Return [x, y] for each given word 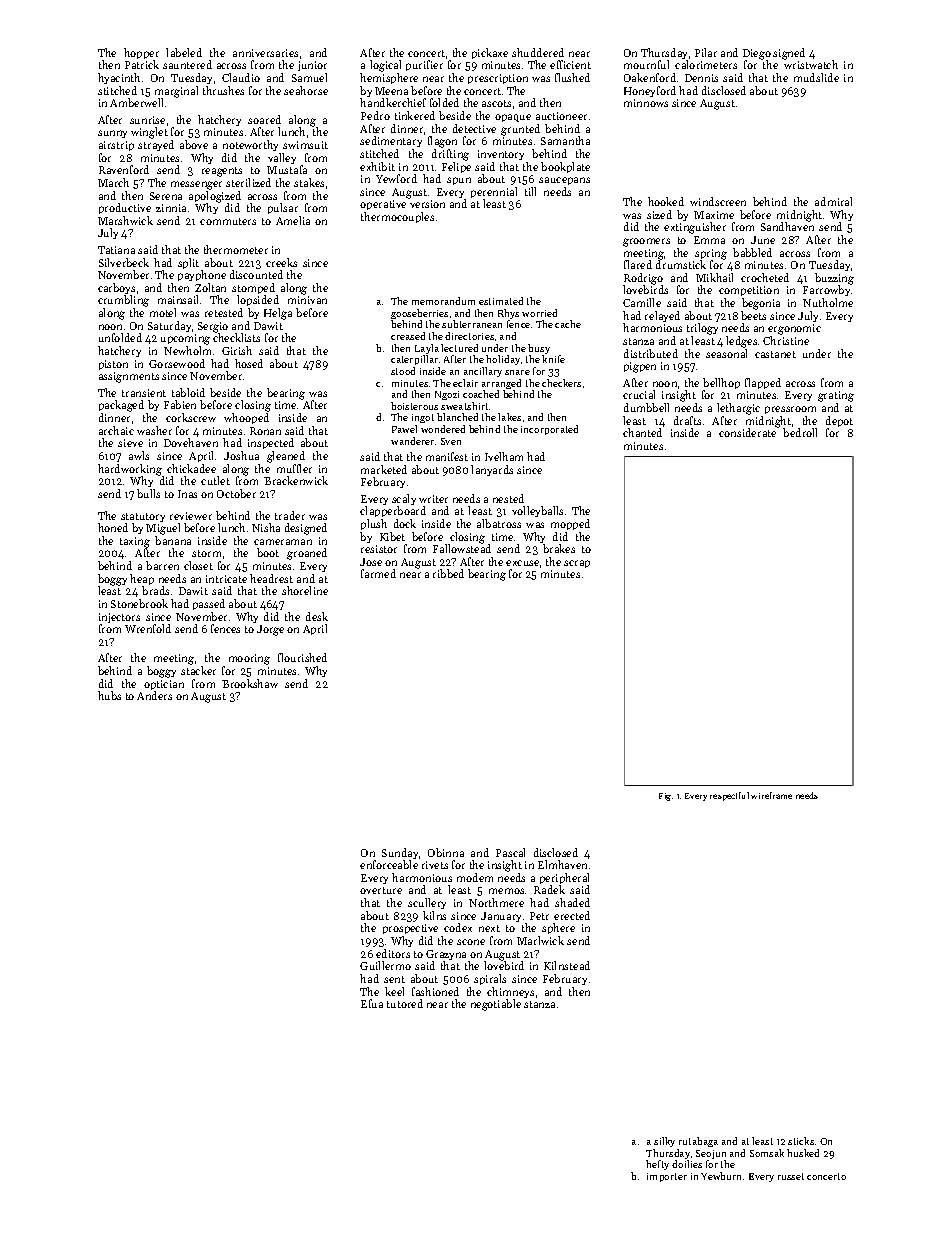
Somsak [767, 1153]
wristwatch [811, 65]
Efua [372, 1003]
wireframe [771, 795]
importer [667, 1177]
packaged [121, 406]
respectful [729, 796]
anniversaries [265, 53]
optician [164, 685]
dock [405, 523]
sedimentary [391, 141]
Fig [665, 797]
